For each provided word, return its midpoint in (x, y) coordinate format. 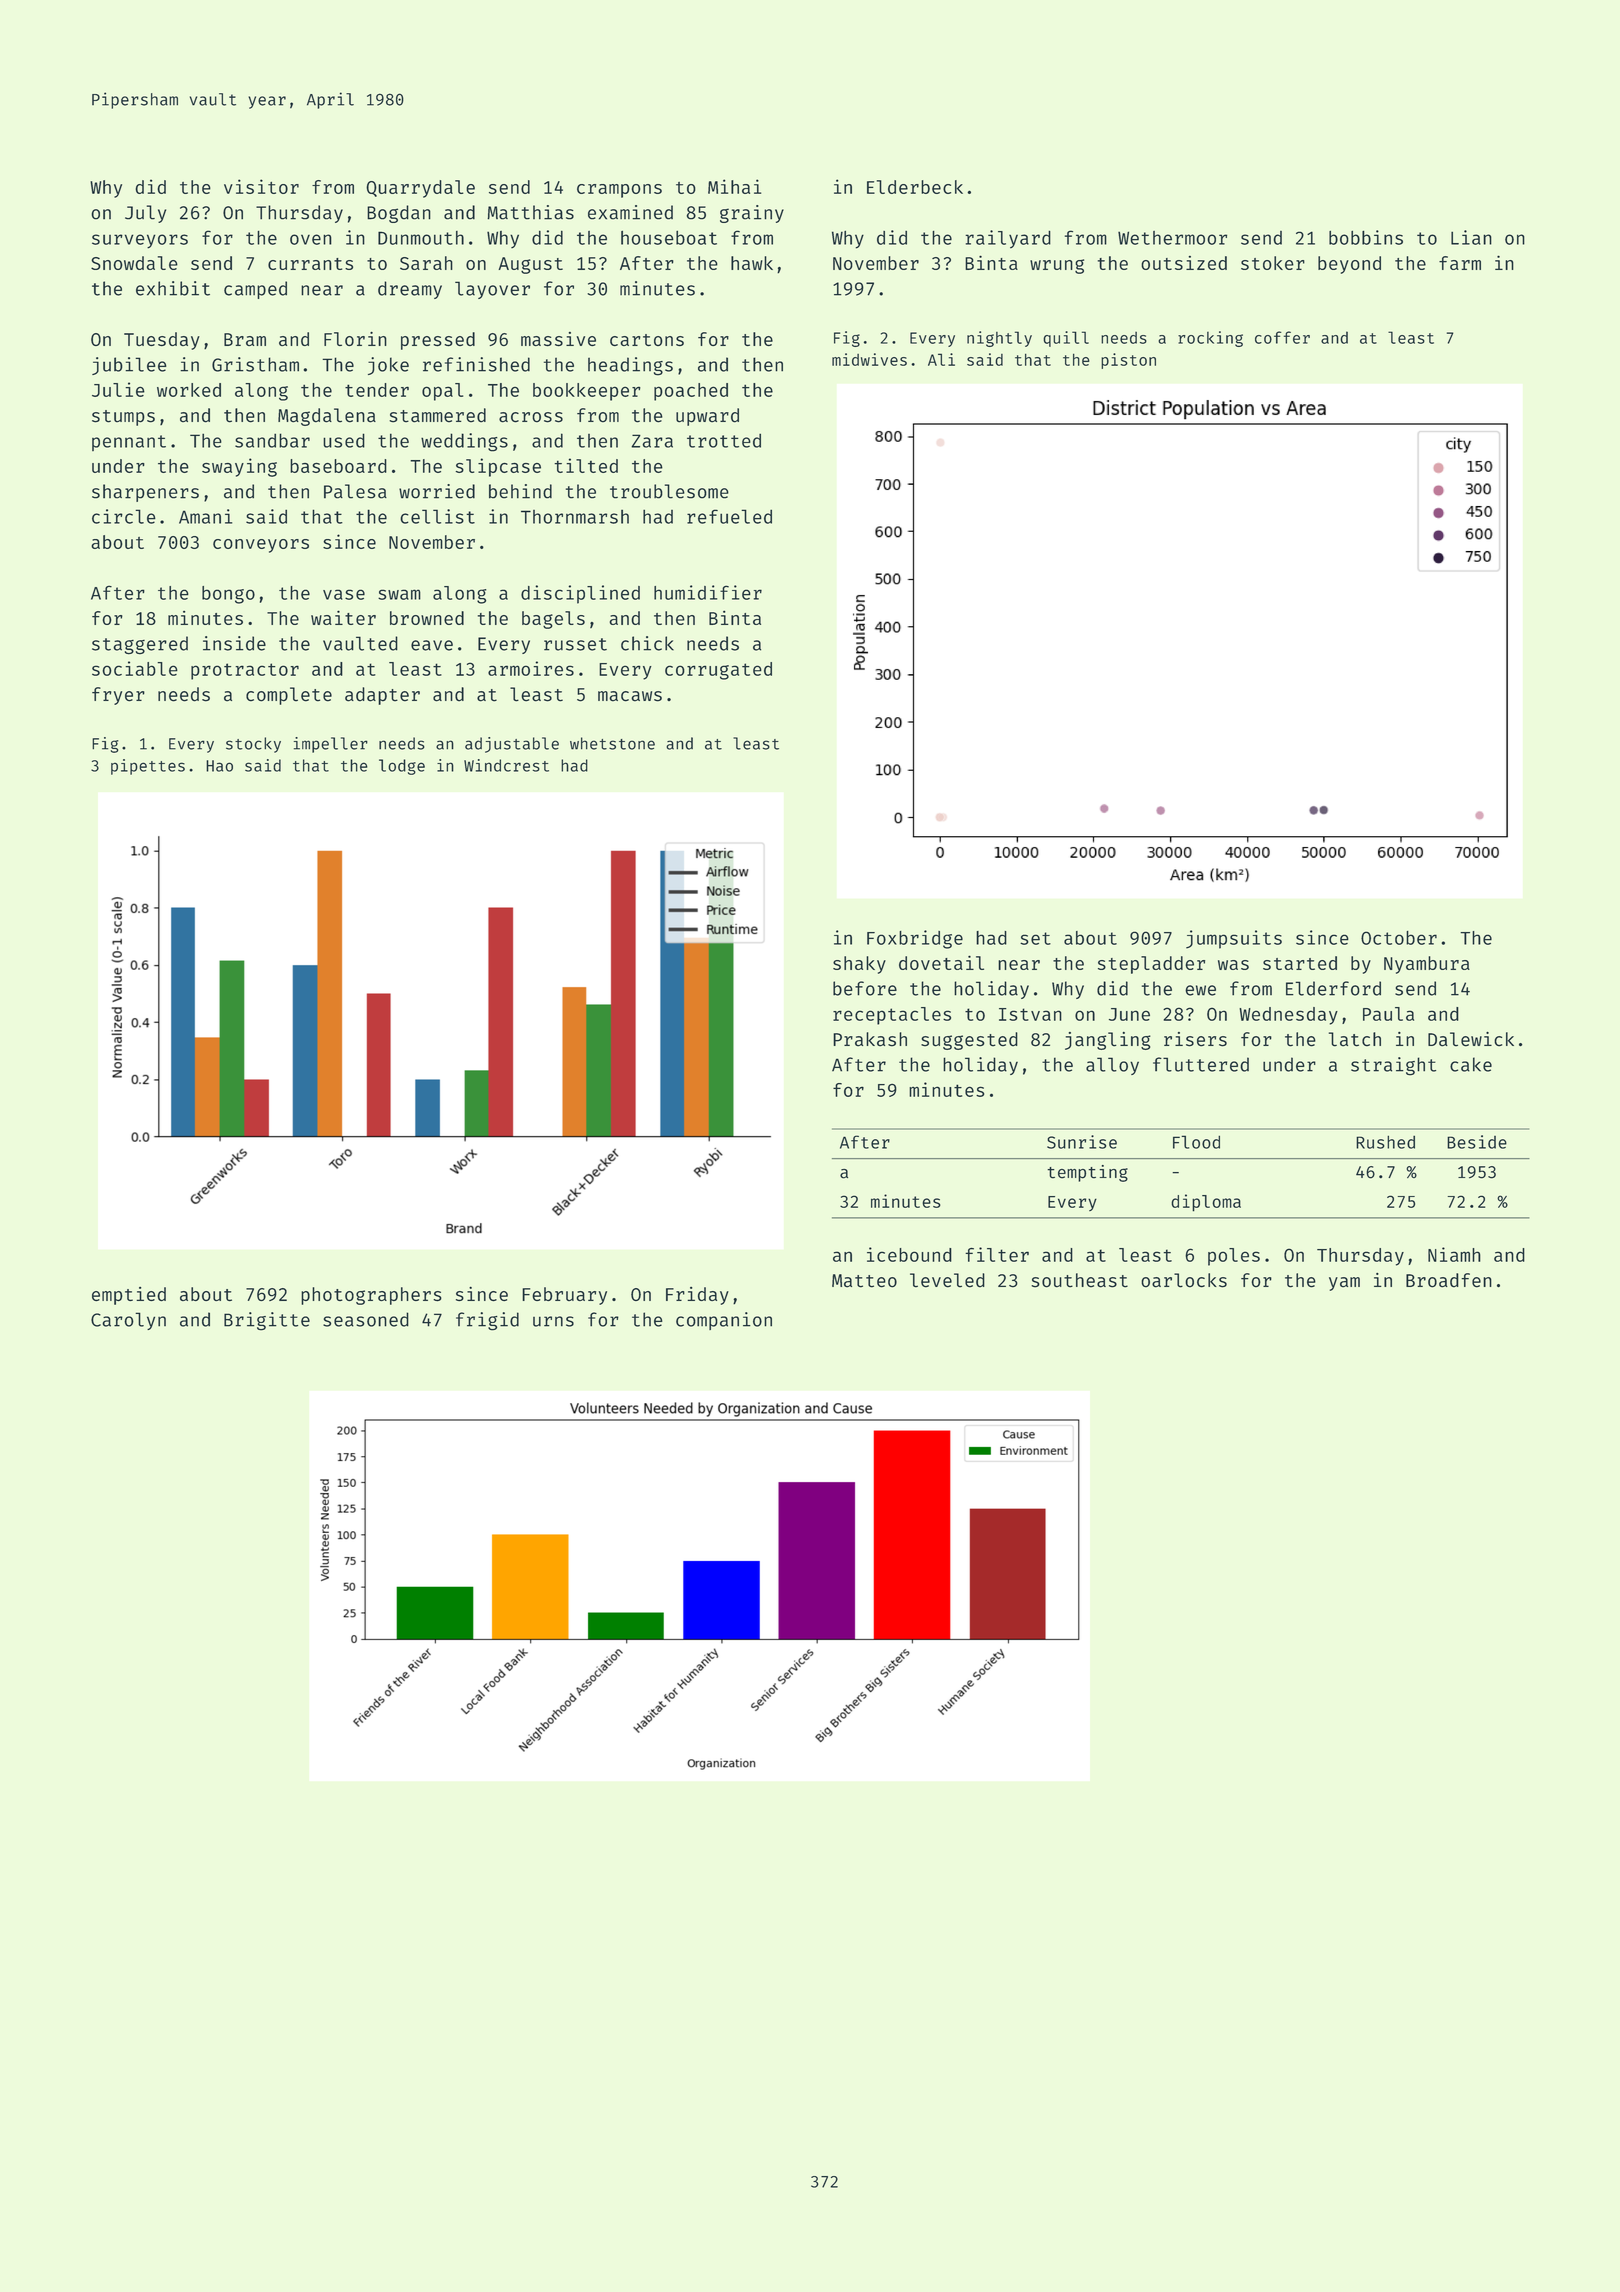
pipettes (148, 767)
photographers (371, 1296)
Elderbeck (915, 187)
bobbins (1366, 237)
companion (724, 1321)
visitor (261, 186)
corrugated (718, 671)
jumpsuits (1234, 939)
